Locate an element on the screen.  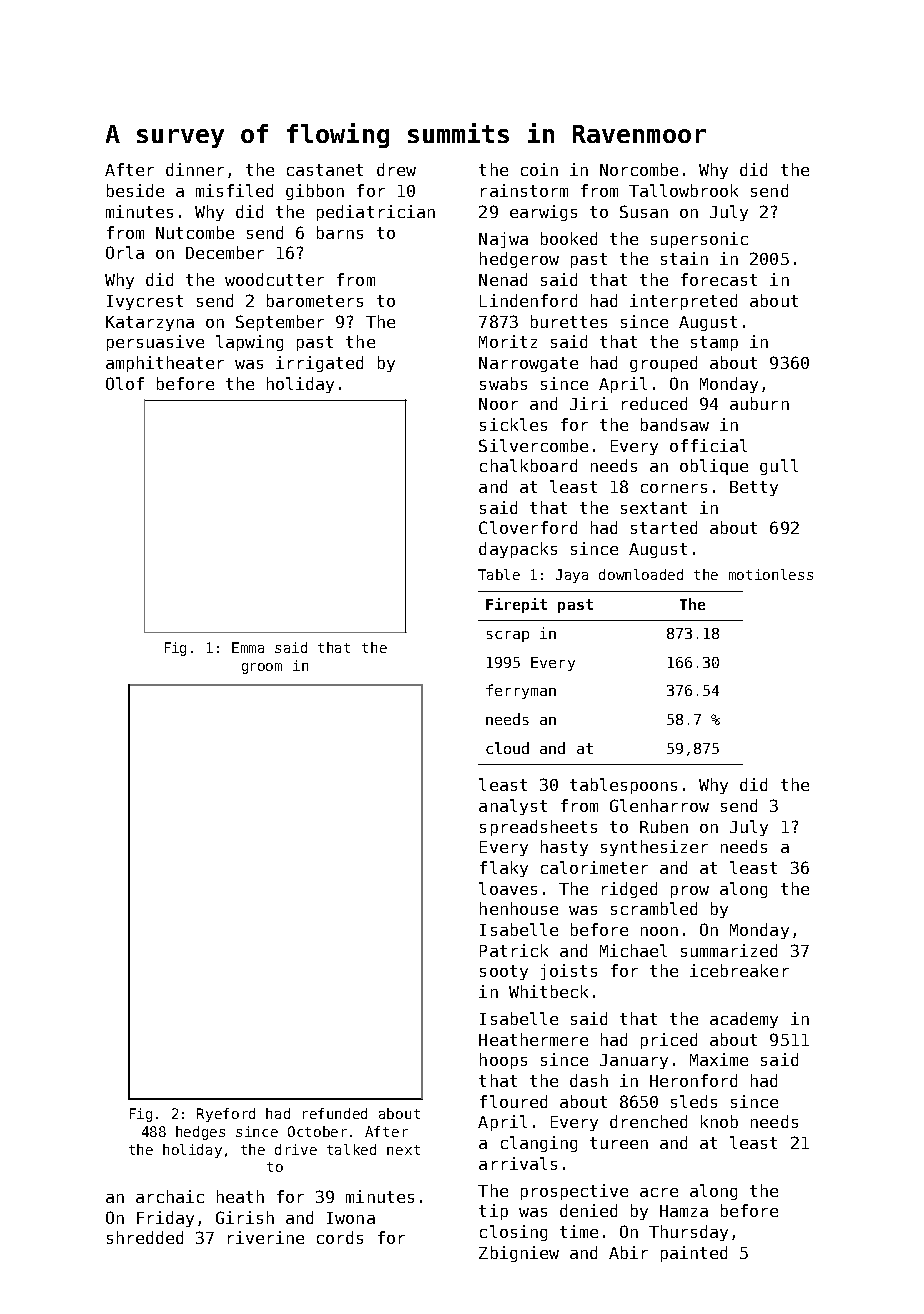
groom is located at coordinates (262, 668).
